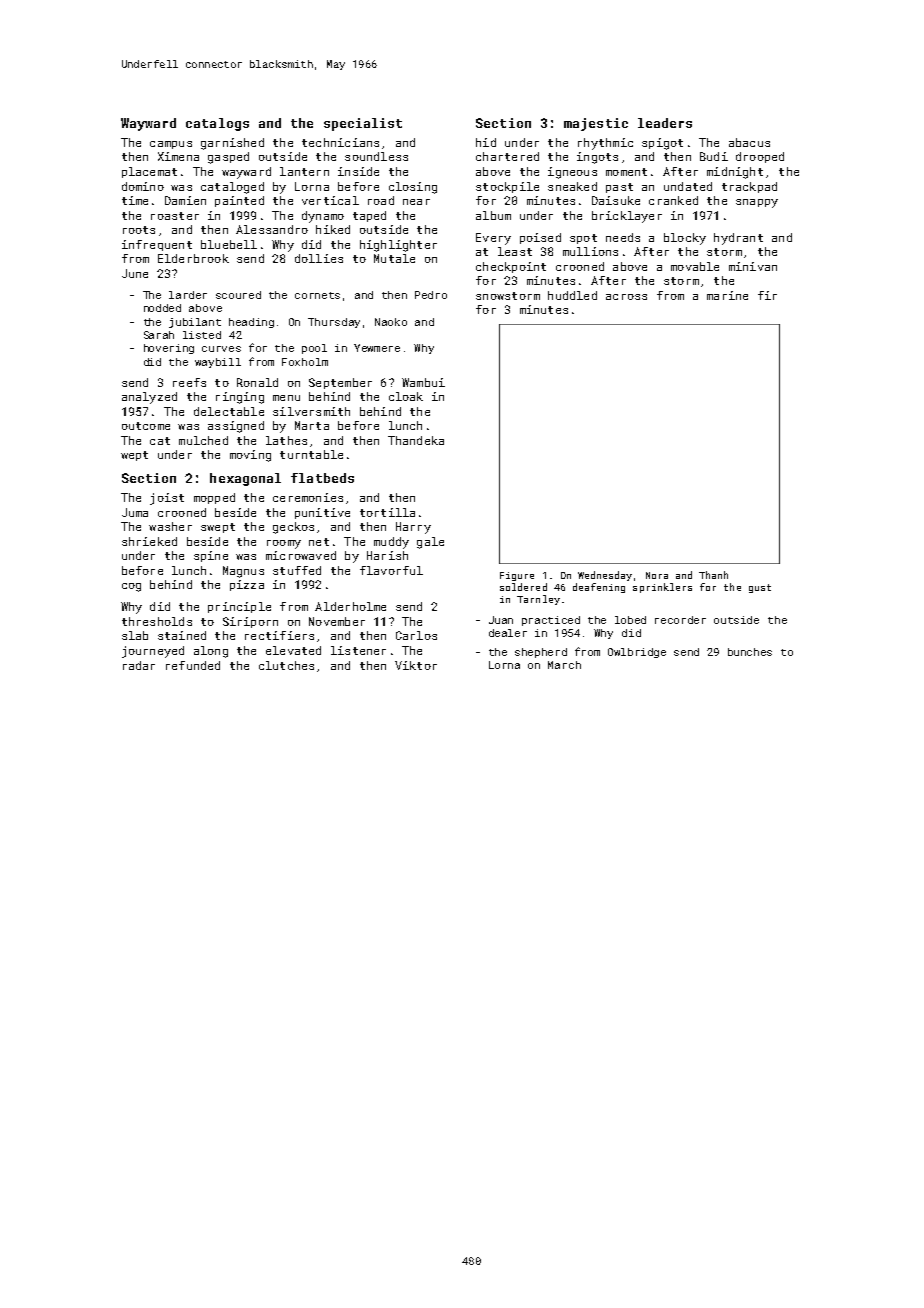  Describe the element at coordinates (153, 652) in the screenshot. I see `journeyed` at that location.
